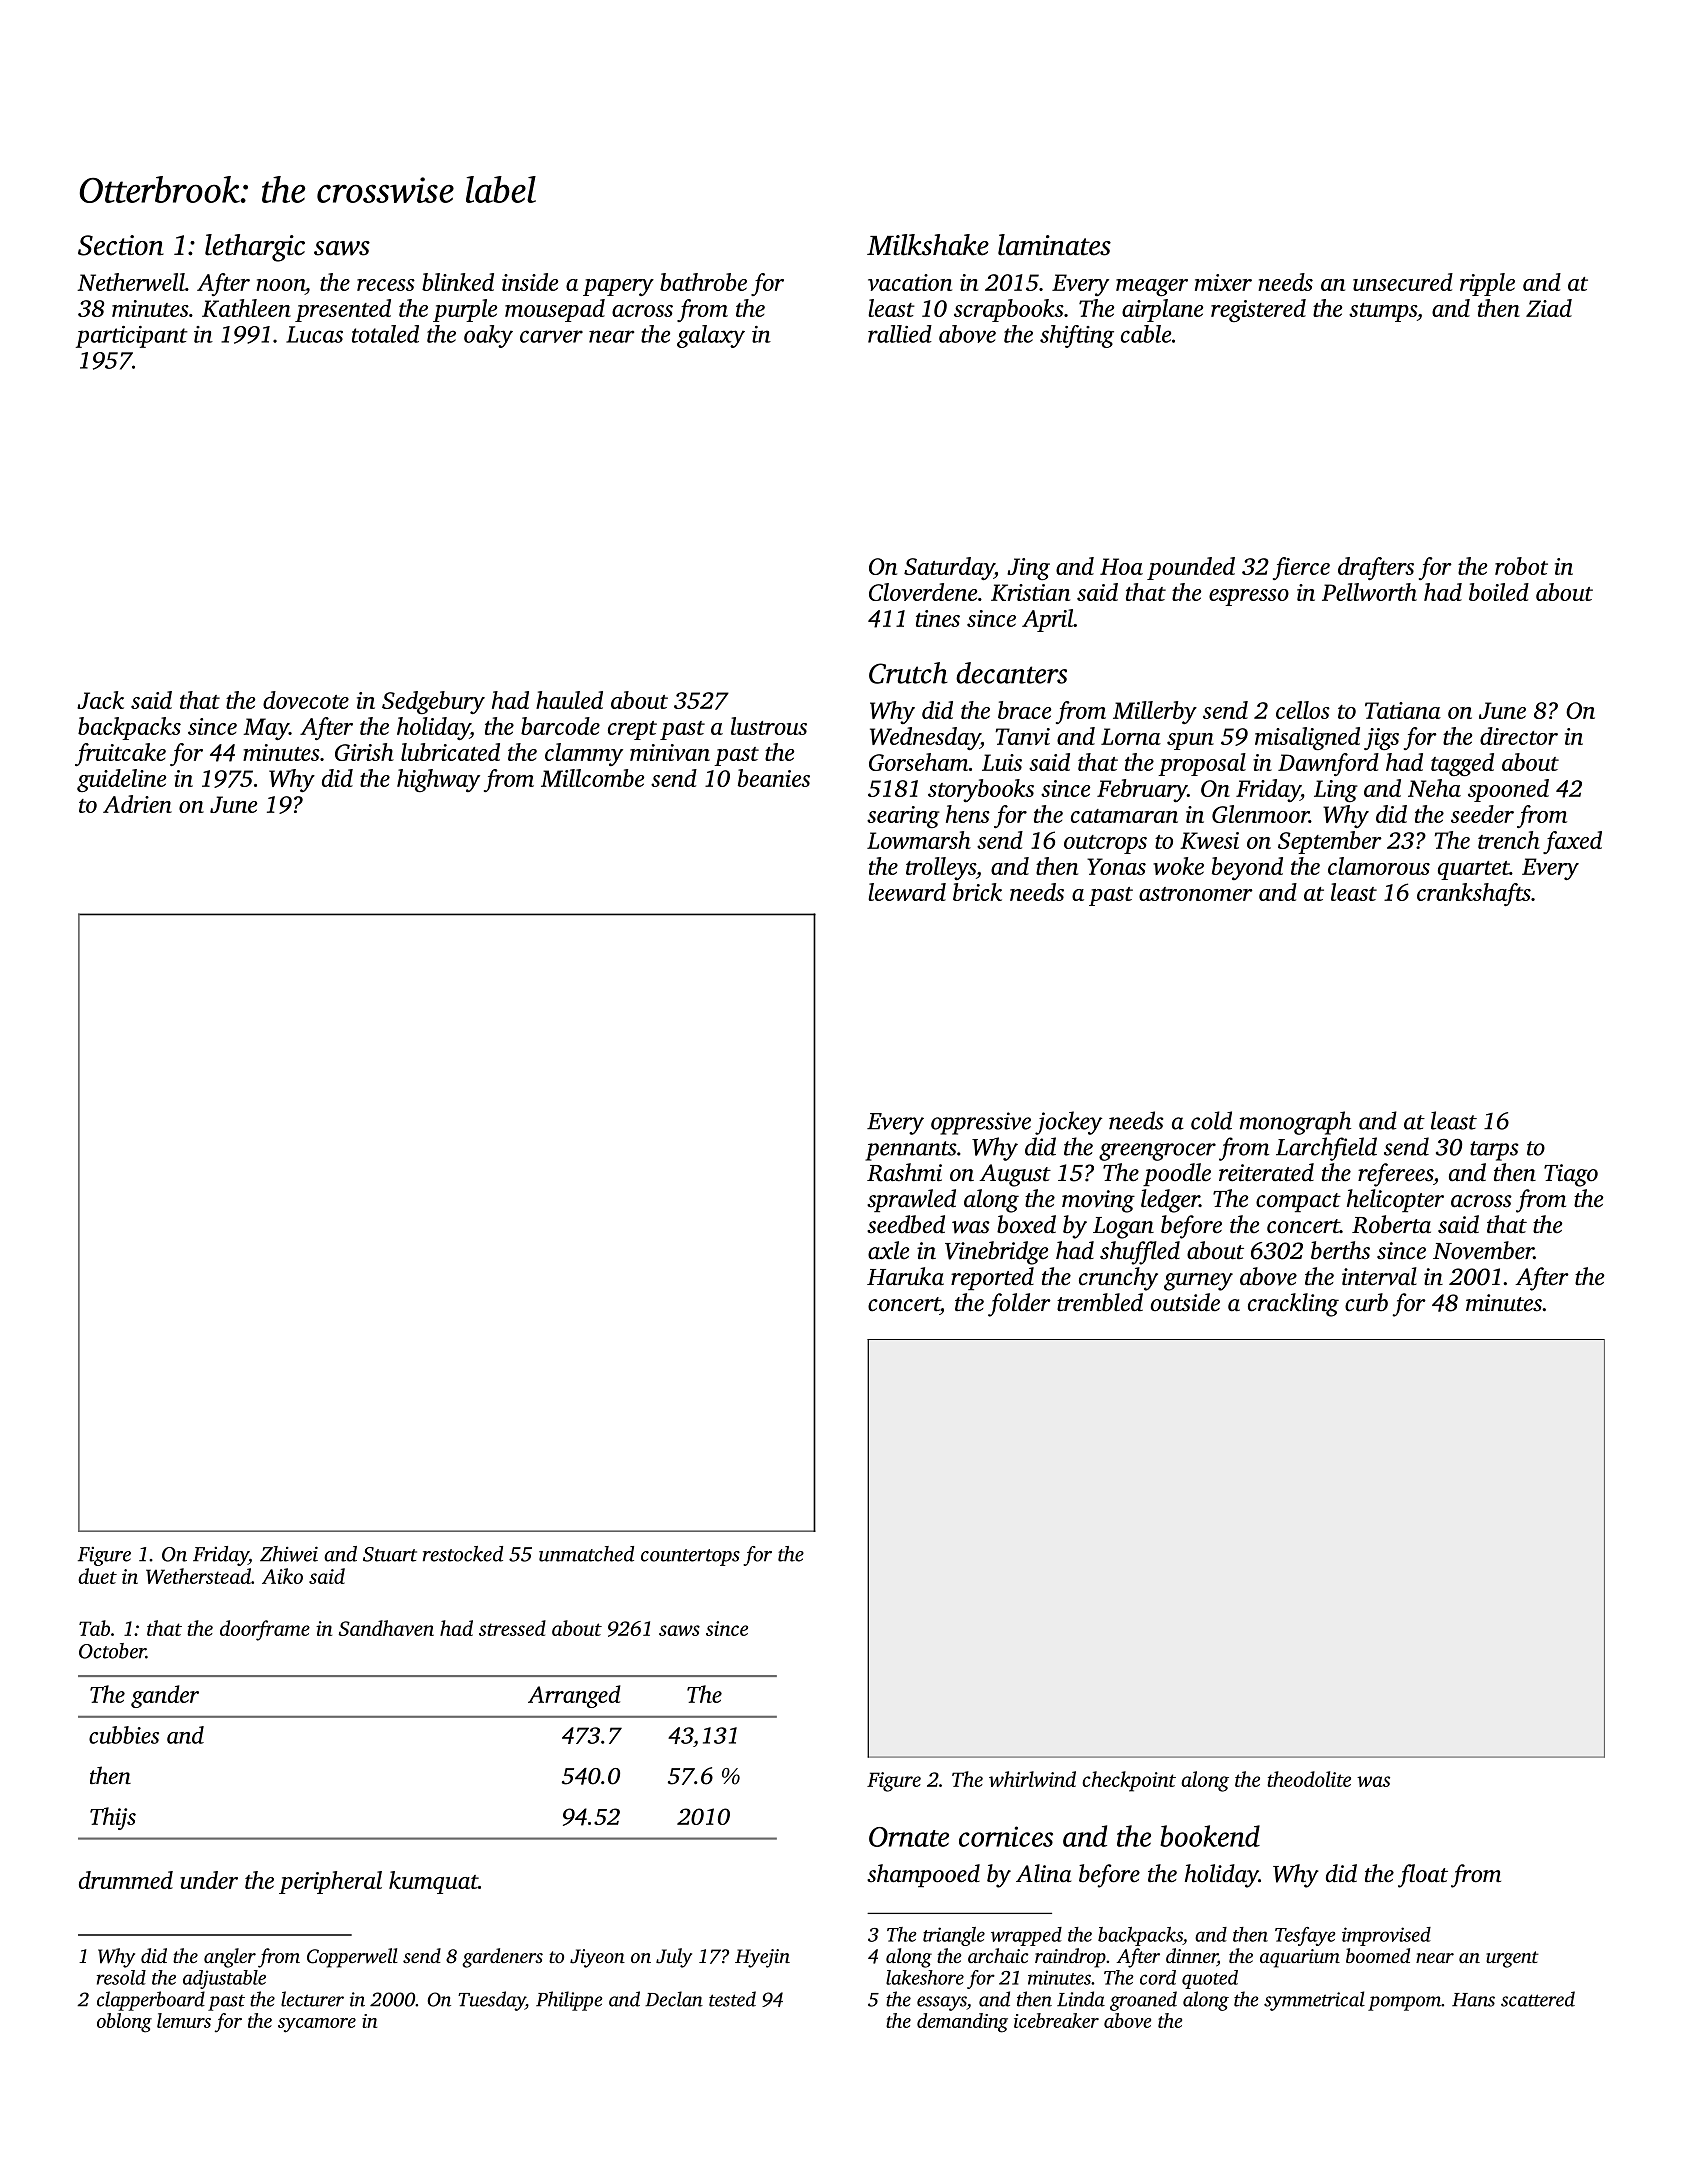  Describe the element at coordinates (928, 245) in the image. I see `Milkshake` at that location.
